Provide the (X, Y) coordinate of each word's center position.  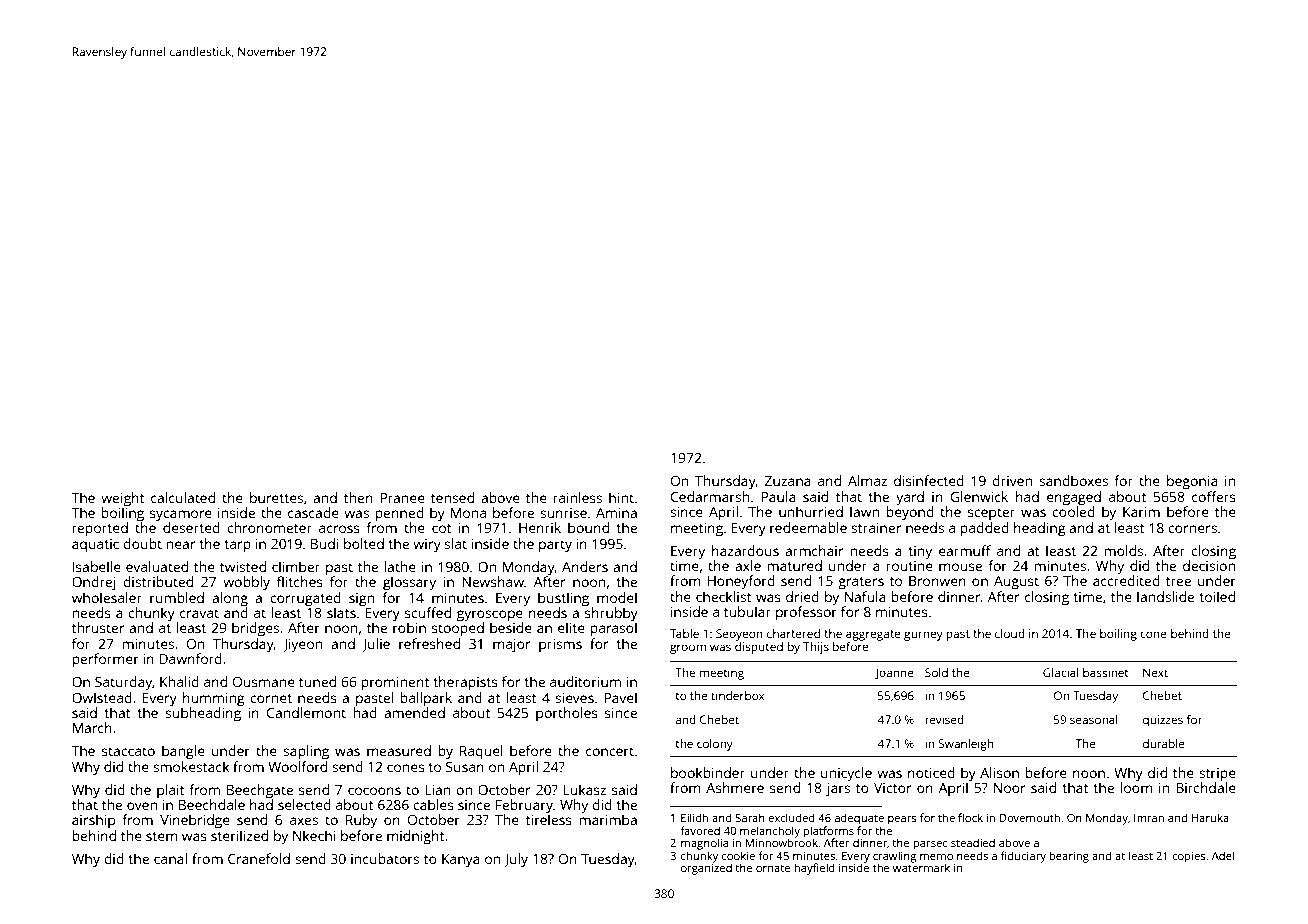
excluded (791, 817)
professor (806, 613)
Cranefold (259, 858)
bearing (1069, 857)
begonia (1192, 482)
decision (1209, 565)
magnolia (704, 844)
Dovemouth (1029, 817)
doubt (142, 543)
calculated (183, 497)
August (1016, 583)
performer (106, 660)
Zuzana (788, 481)
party (555, 546)
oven (142, 806)
